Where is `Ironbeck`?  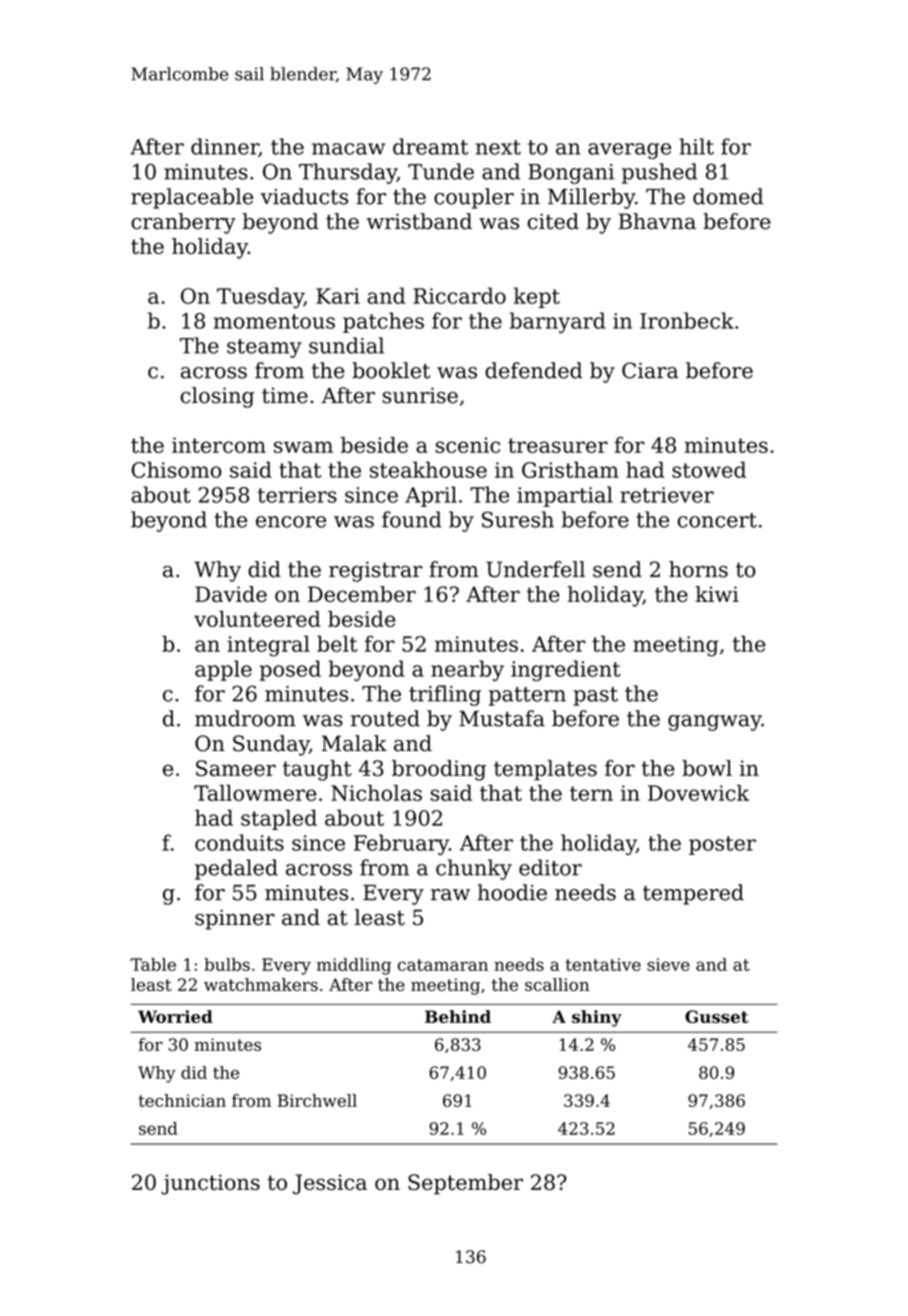
Ironbeck is located at coordinates (687, 320).
